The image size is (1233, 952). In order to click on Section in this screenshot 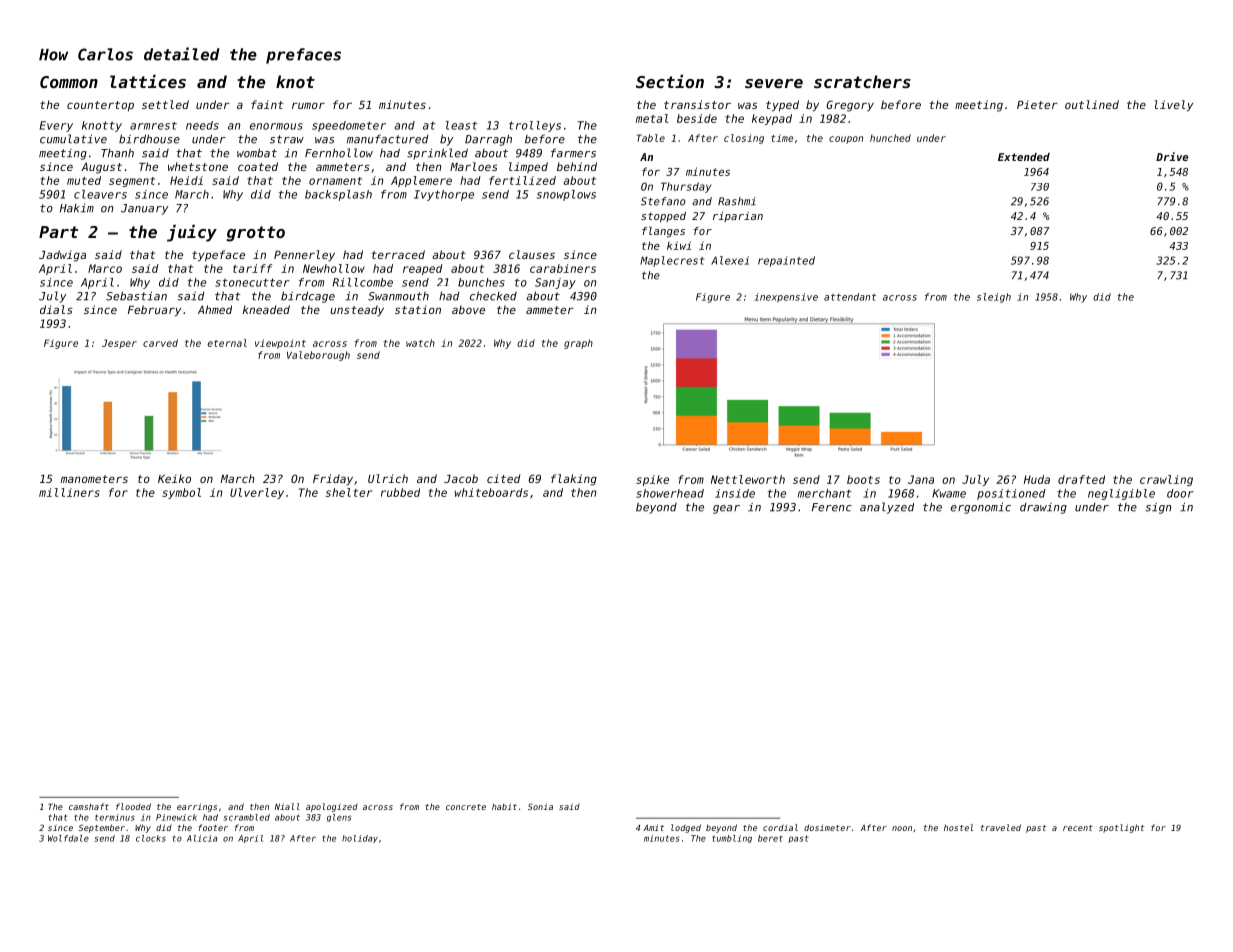, I will do `click(670, 81)`.
